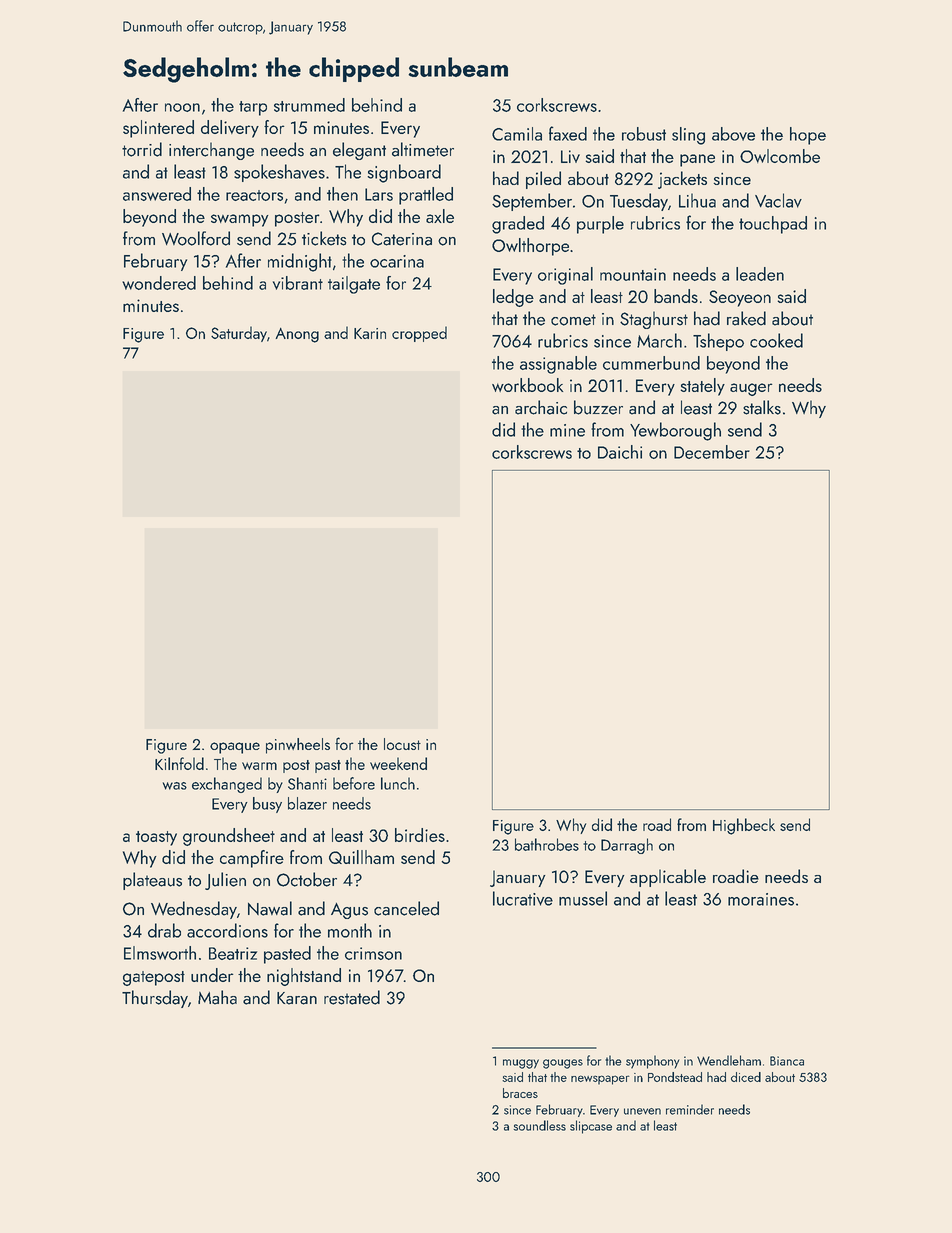  Describe the element at coordinates (787, 1061) in the image. I see `Bianca` at that location.
